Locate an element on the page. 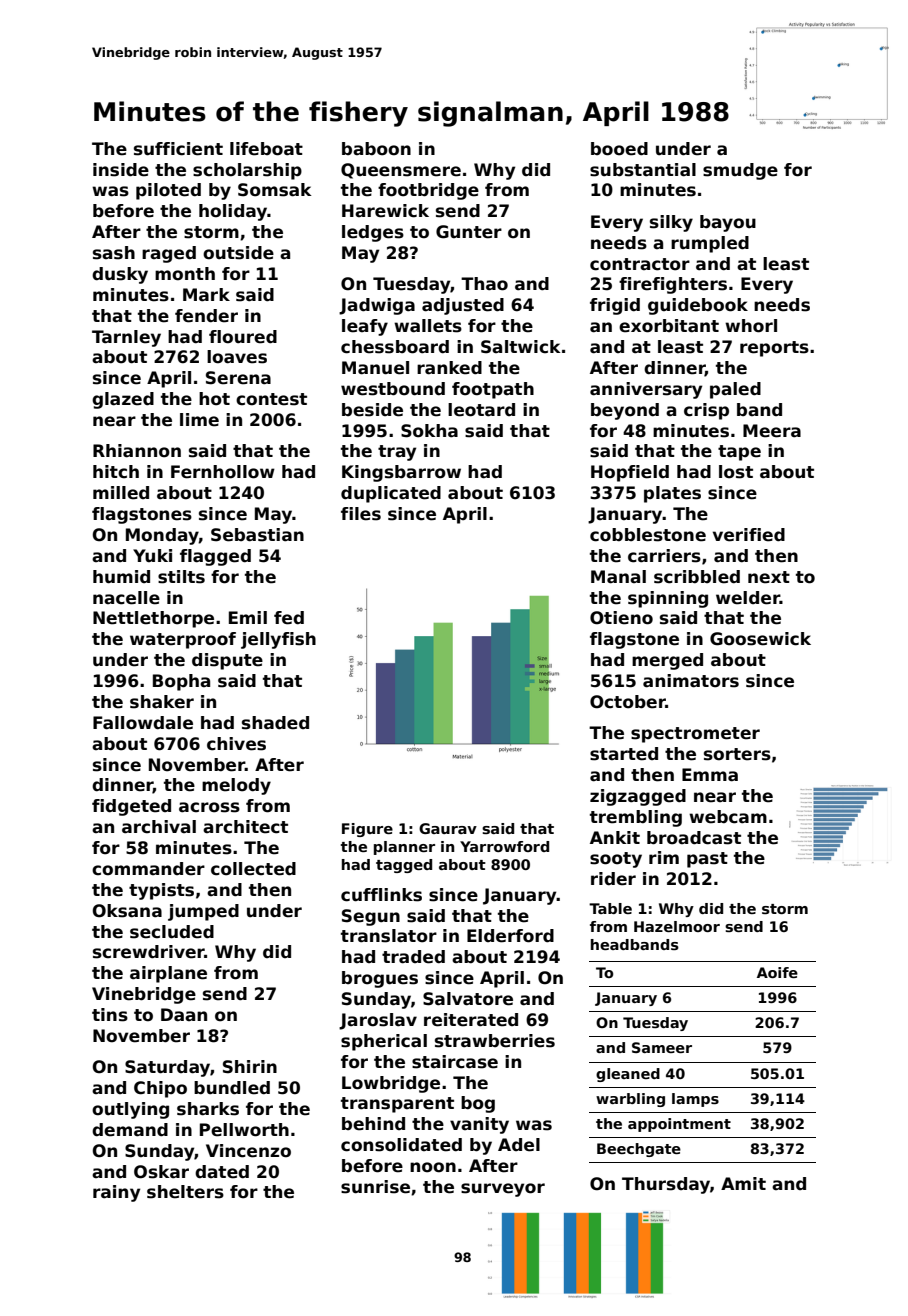  verified is located at coordinates (749, 535).
